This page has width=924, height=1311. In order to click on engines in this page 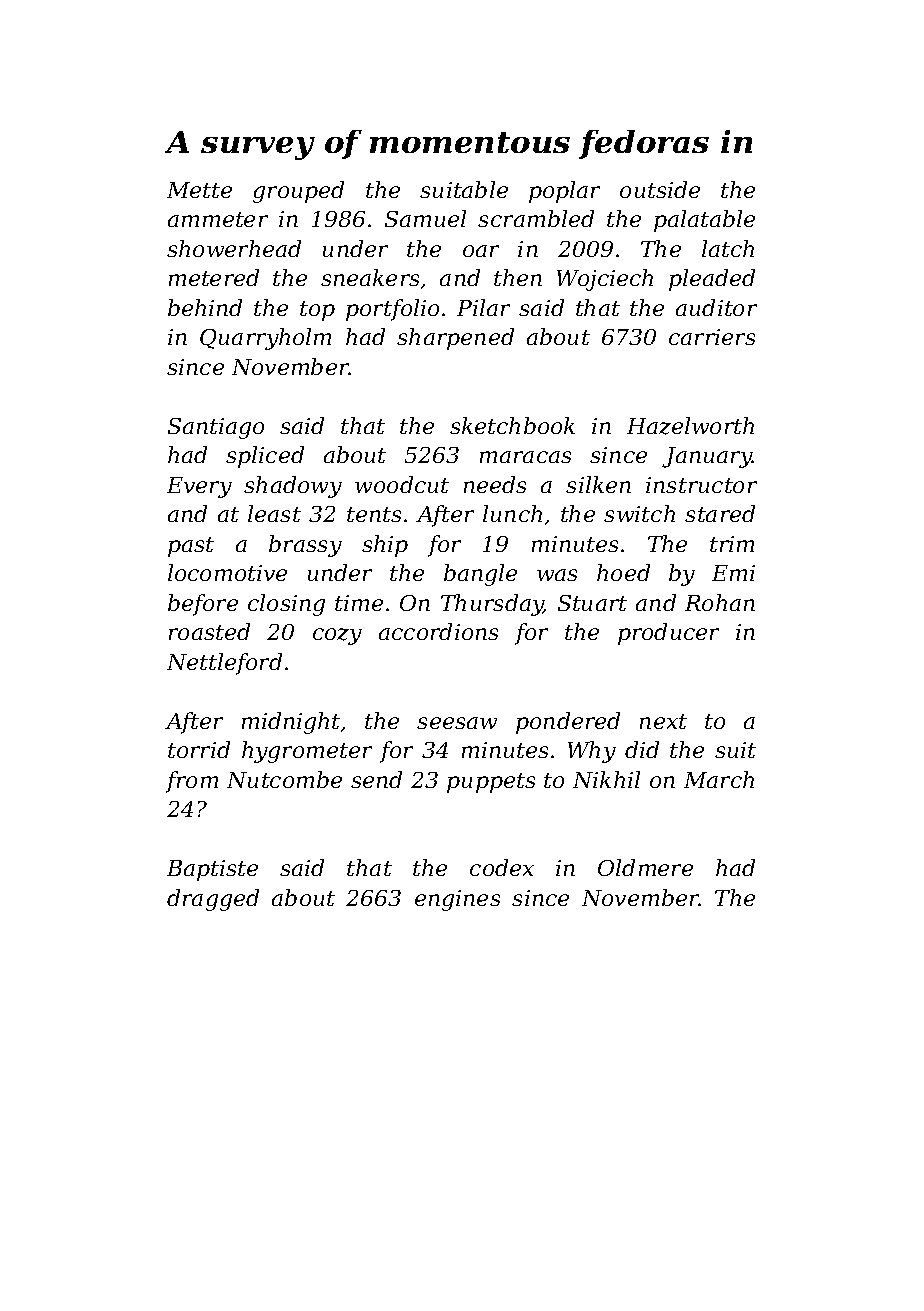, I will do `click(457, 900)`.
